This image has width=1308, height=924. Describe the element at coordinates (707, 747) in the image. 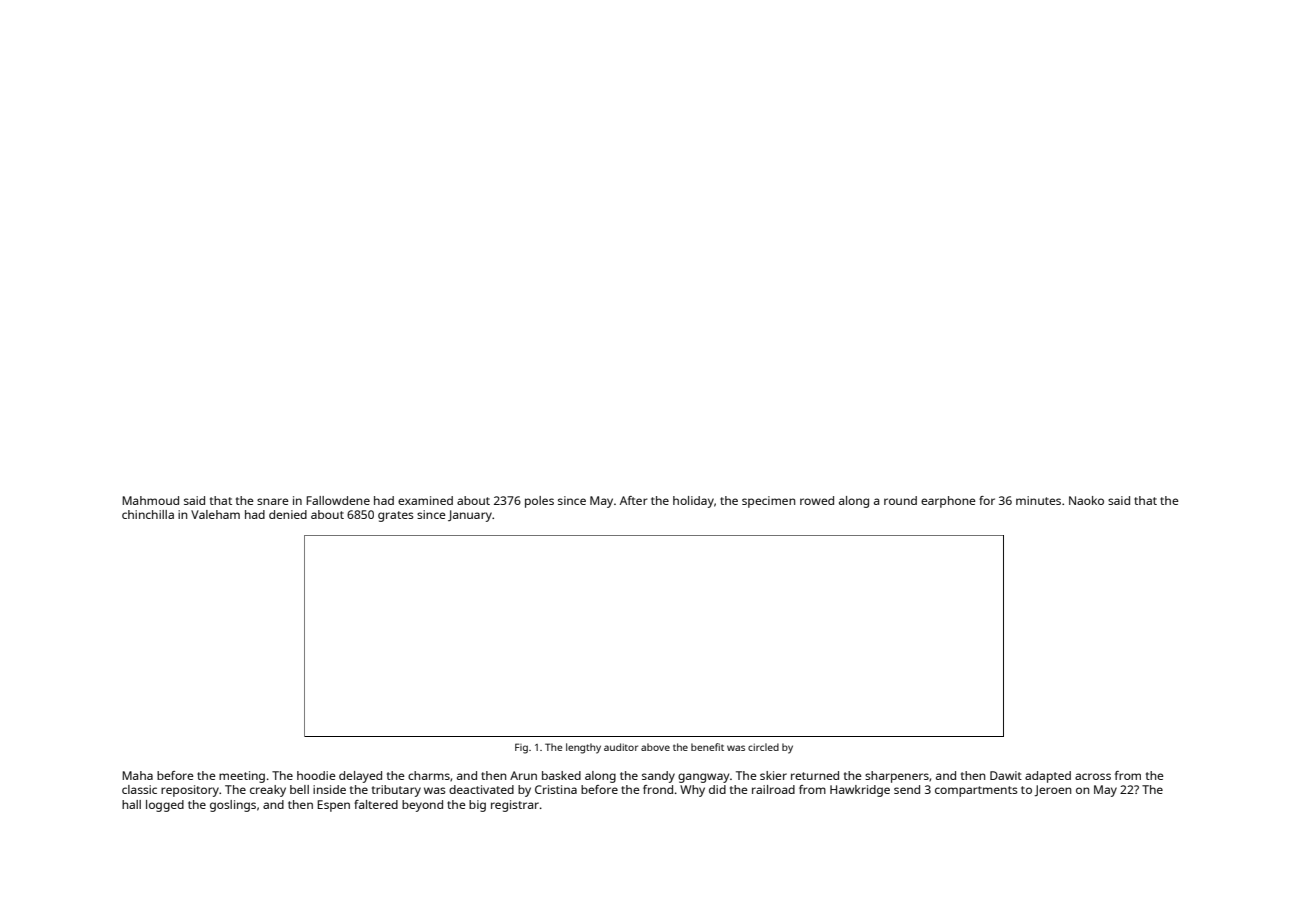

I see `benefit` at that location.
